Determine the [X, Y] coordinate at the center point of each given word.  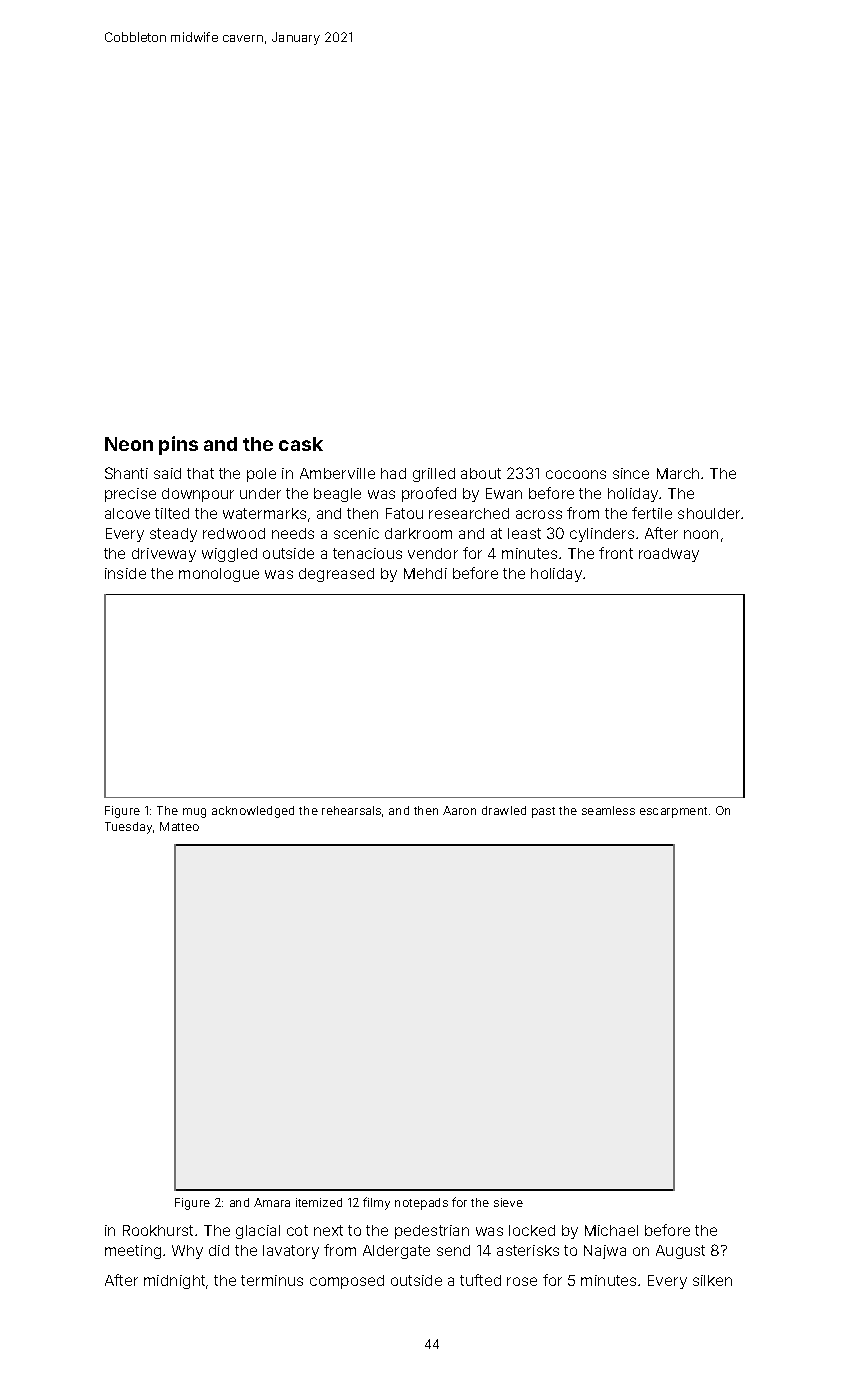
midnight [174, 1282]
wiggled [229, 555]
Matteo [179, 826]
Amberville [337, 473]
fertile [652, 513]
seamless [608, 810]
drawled [504, 810]
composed [347, 1282]
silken [712, 1280]
